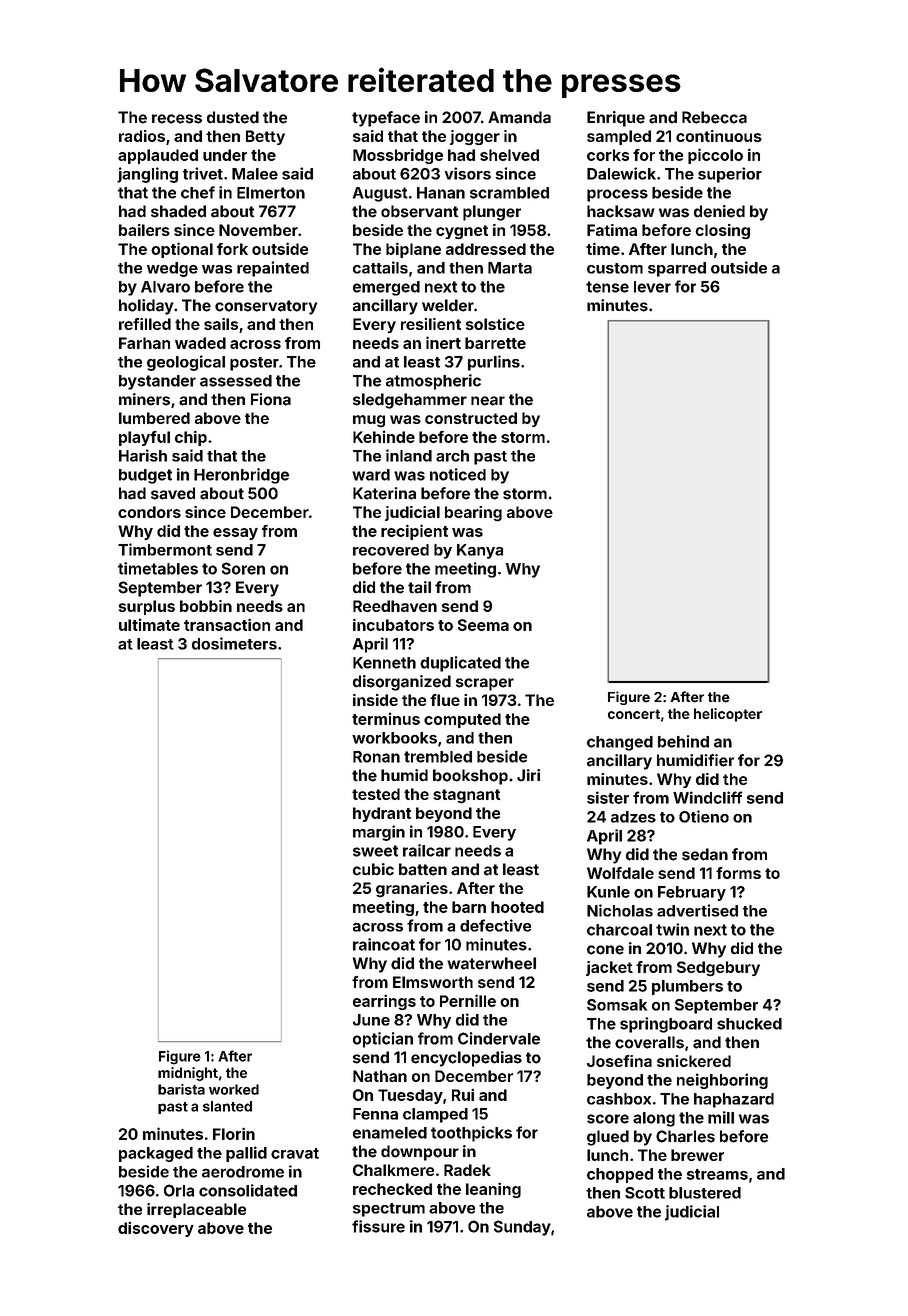 The width and height of the screenshot is (908, 1316). I want to click on blustered, so click(705, 1193).
